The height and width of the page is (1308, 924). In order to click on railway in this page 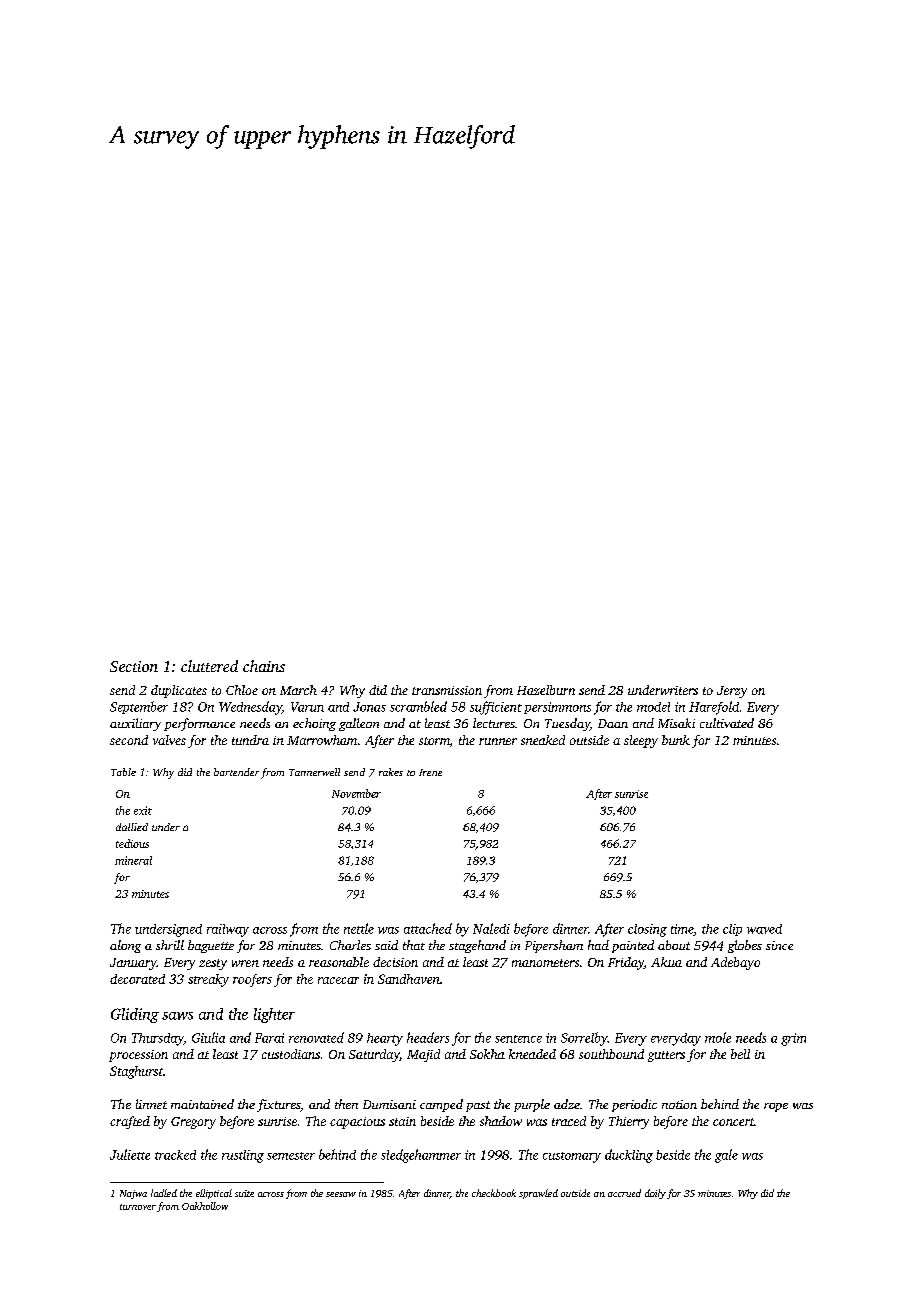, I will do `click(228, 930)`.
